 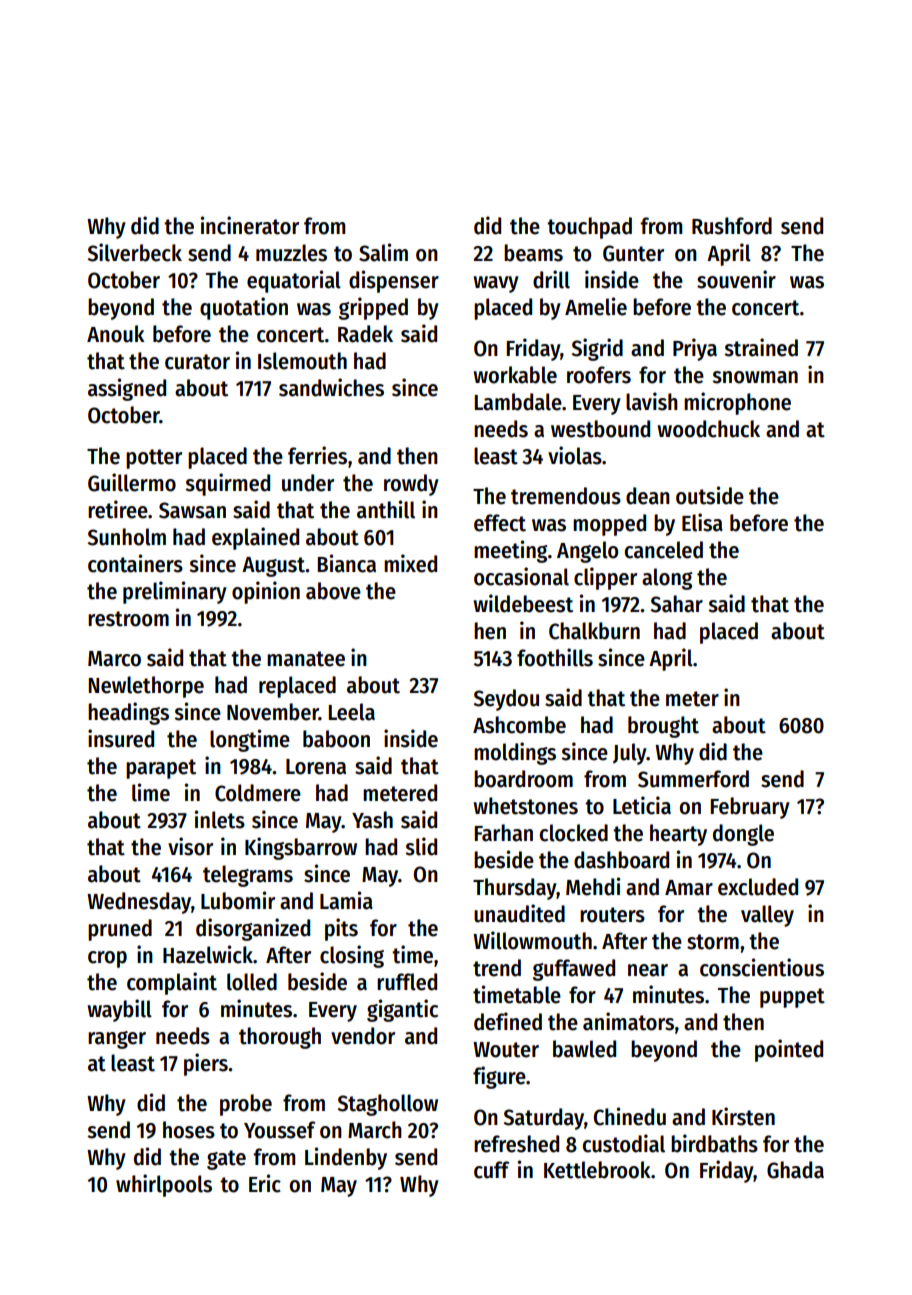 I want to click on Silverbeck, so click(x=135, y=252).
